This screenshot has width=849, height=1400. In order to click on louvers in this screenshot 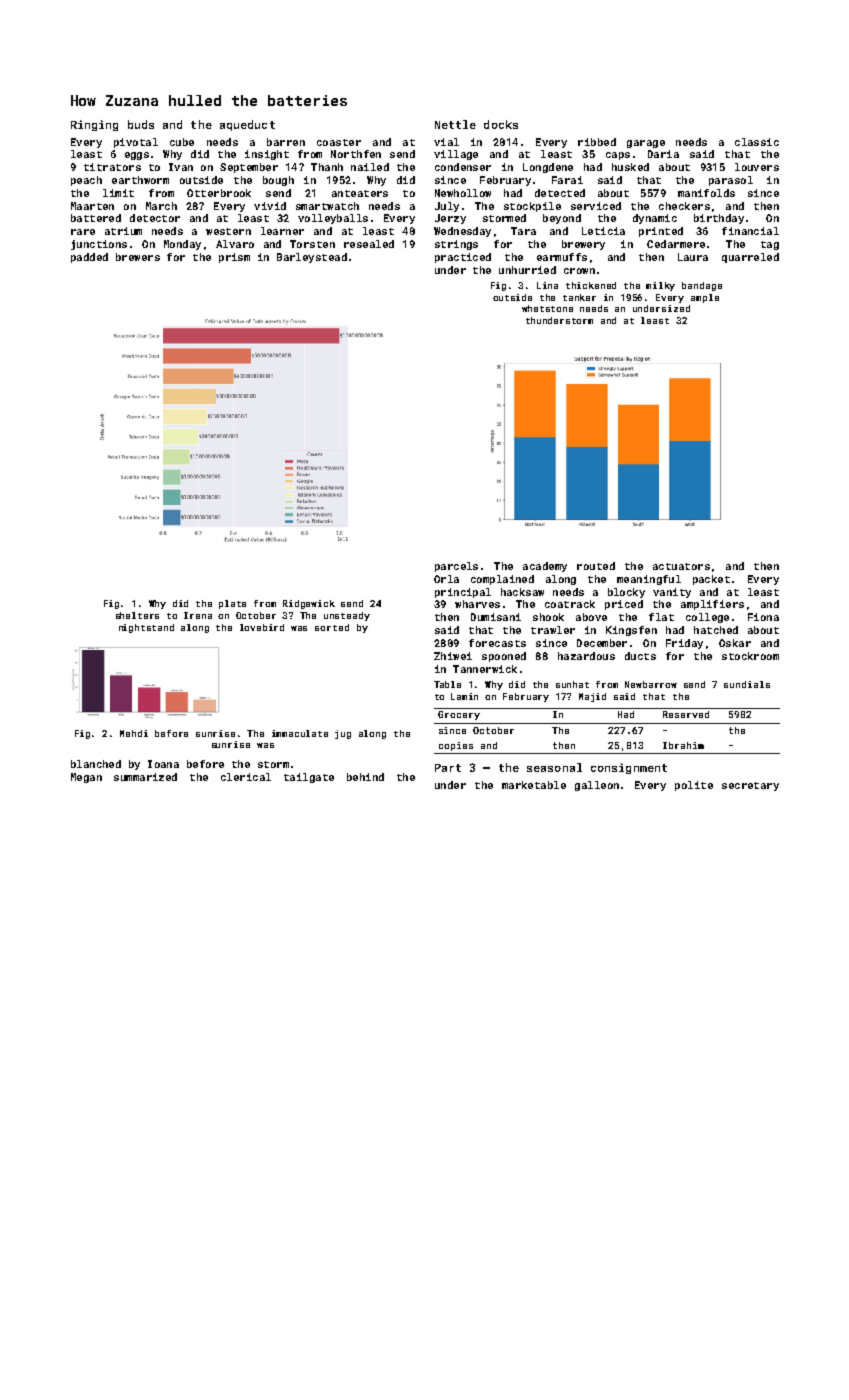, I will do `click(757, 167)`.
